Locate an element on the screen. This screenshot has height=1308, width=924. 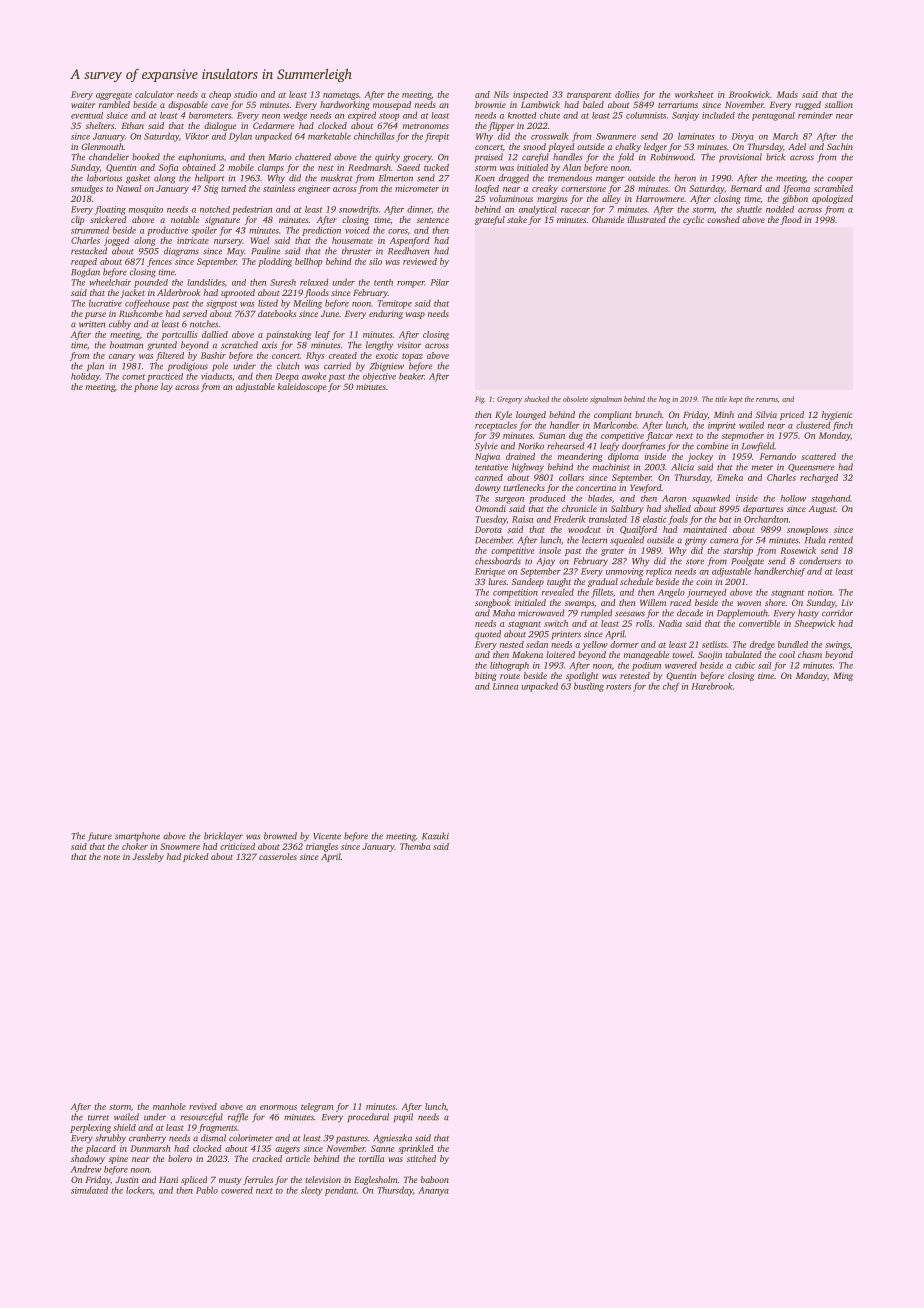
Snowmere is located at coordinates (180, 846).
